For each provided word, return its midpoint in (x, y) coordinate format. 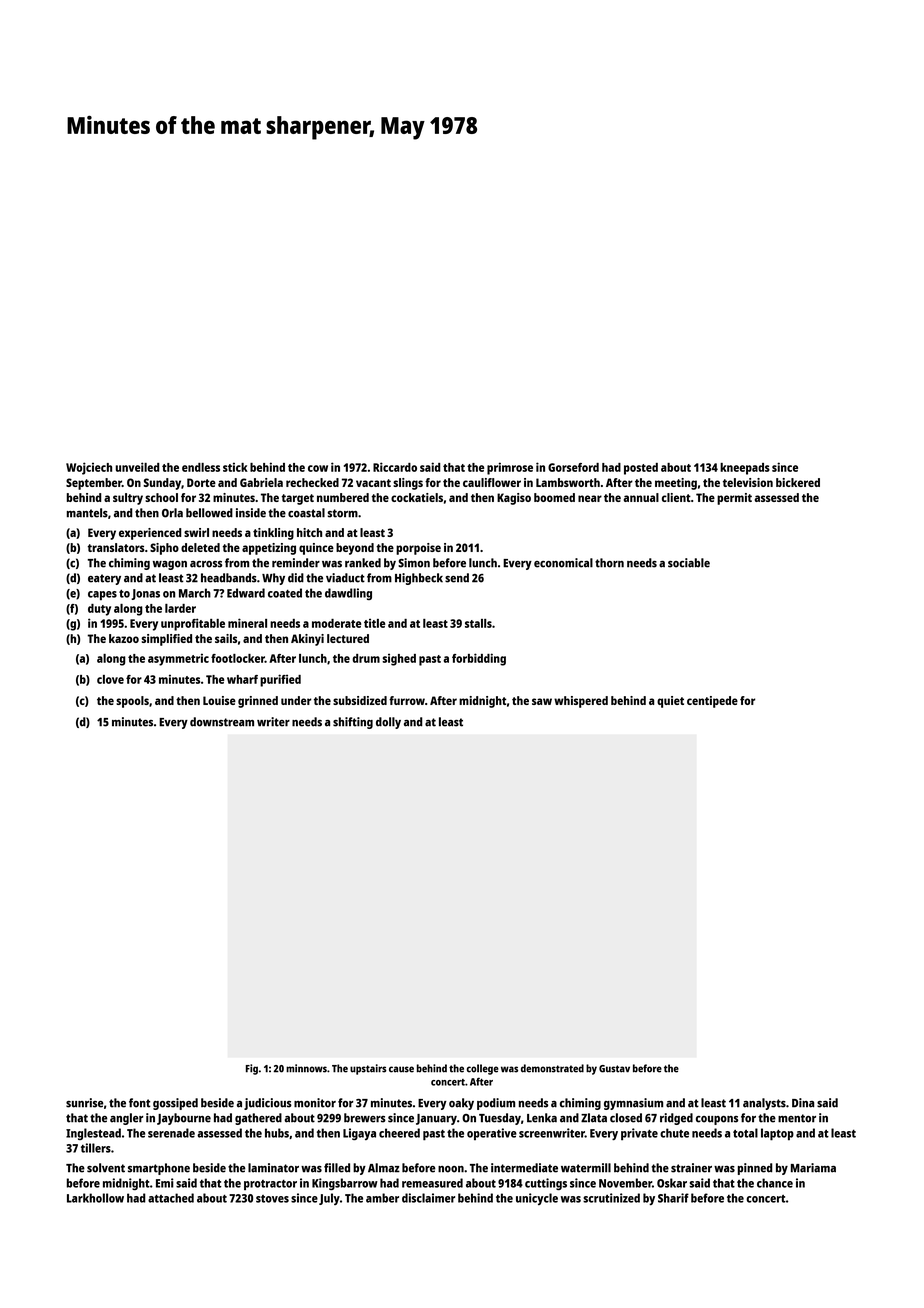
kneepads (745, 469)
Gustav (614, 1069)
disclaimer (428, 1198)
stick (235, 467)
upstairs (368, 1069)
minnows (306, 1068)
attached (171, 1198)
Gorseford (573, 467)
